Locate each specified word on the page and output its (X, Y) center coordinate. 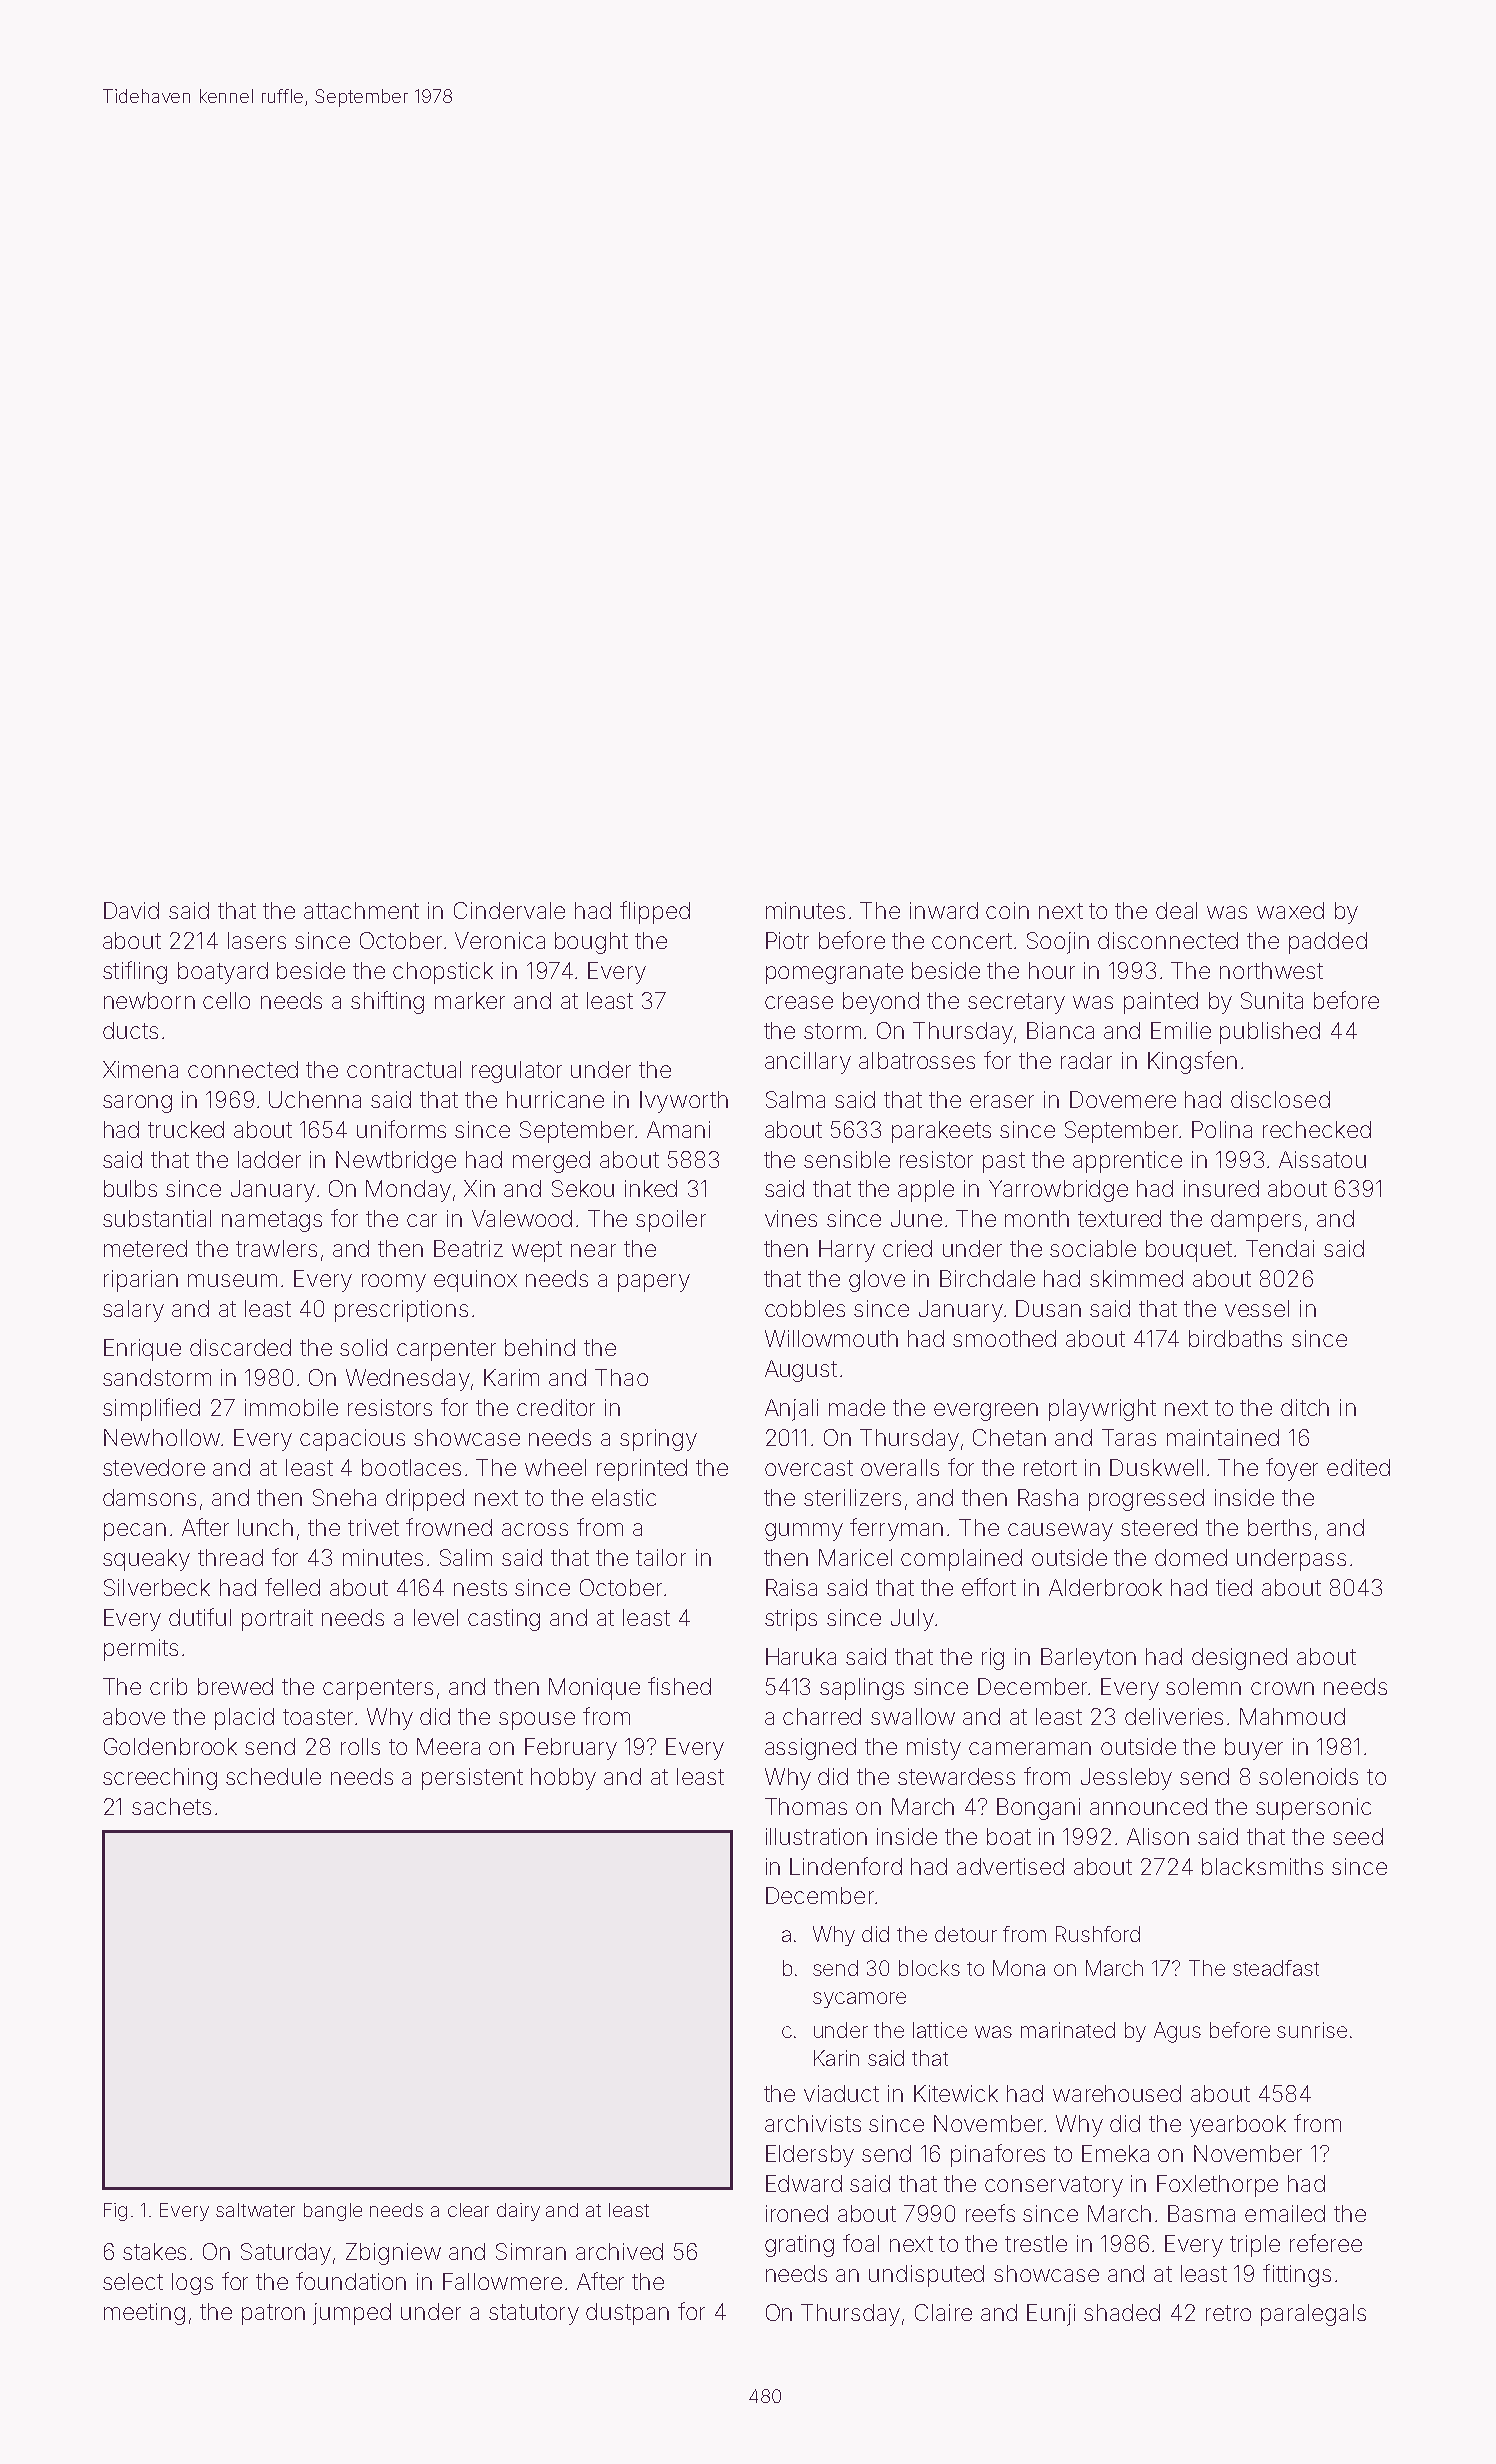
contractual (404, 1069)
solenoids (1308, 1776)
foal (861, 2243)
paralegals (1313, 2315)
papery (654, 1283)
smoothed (1004, 1338)
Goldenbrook (170, 1746)
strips (791, 1620)
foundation (351, 2281)
